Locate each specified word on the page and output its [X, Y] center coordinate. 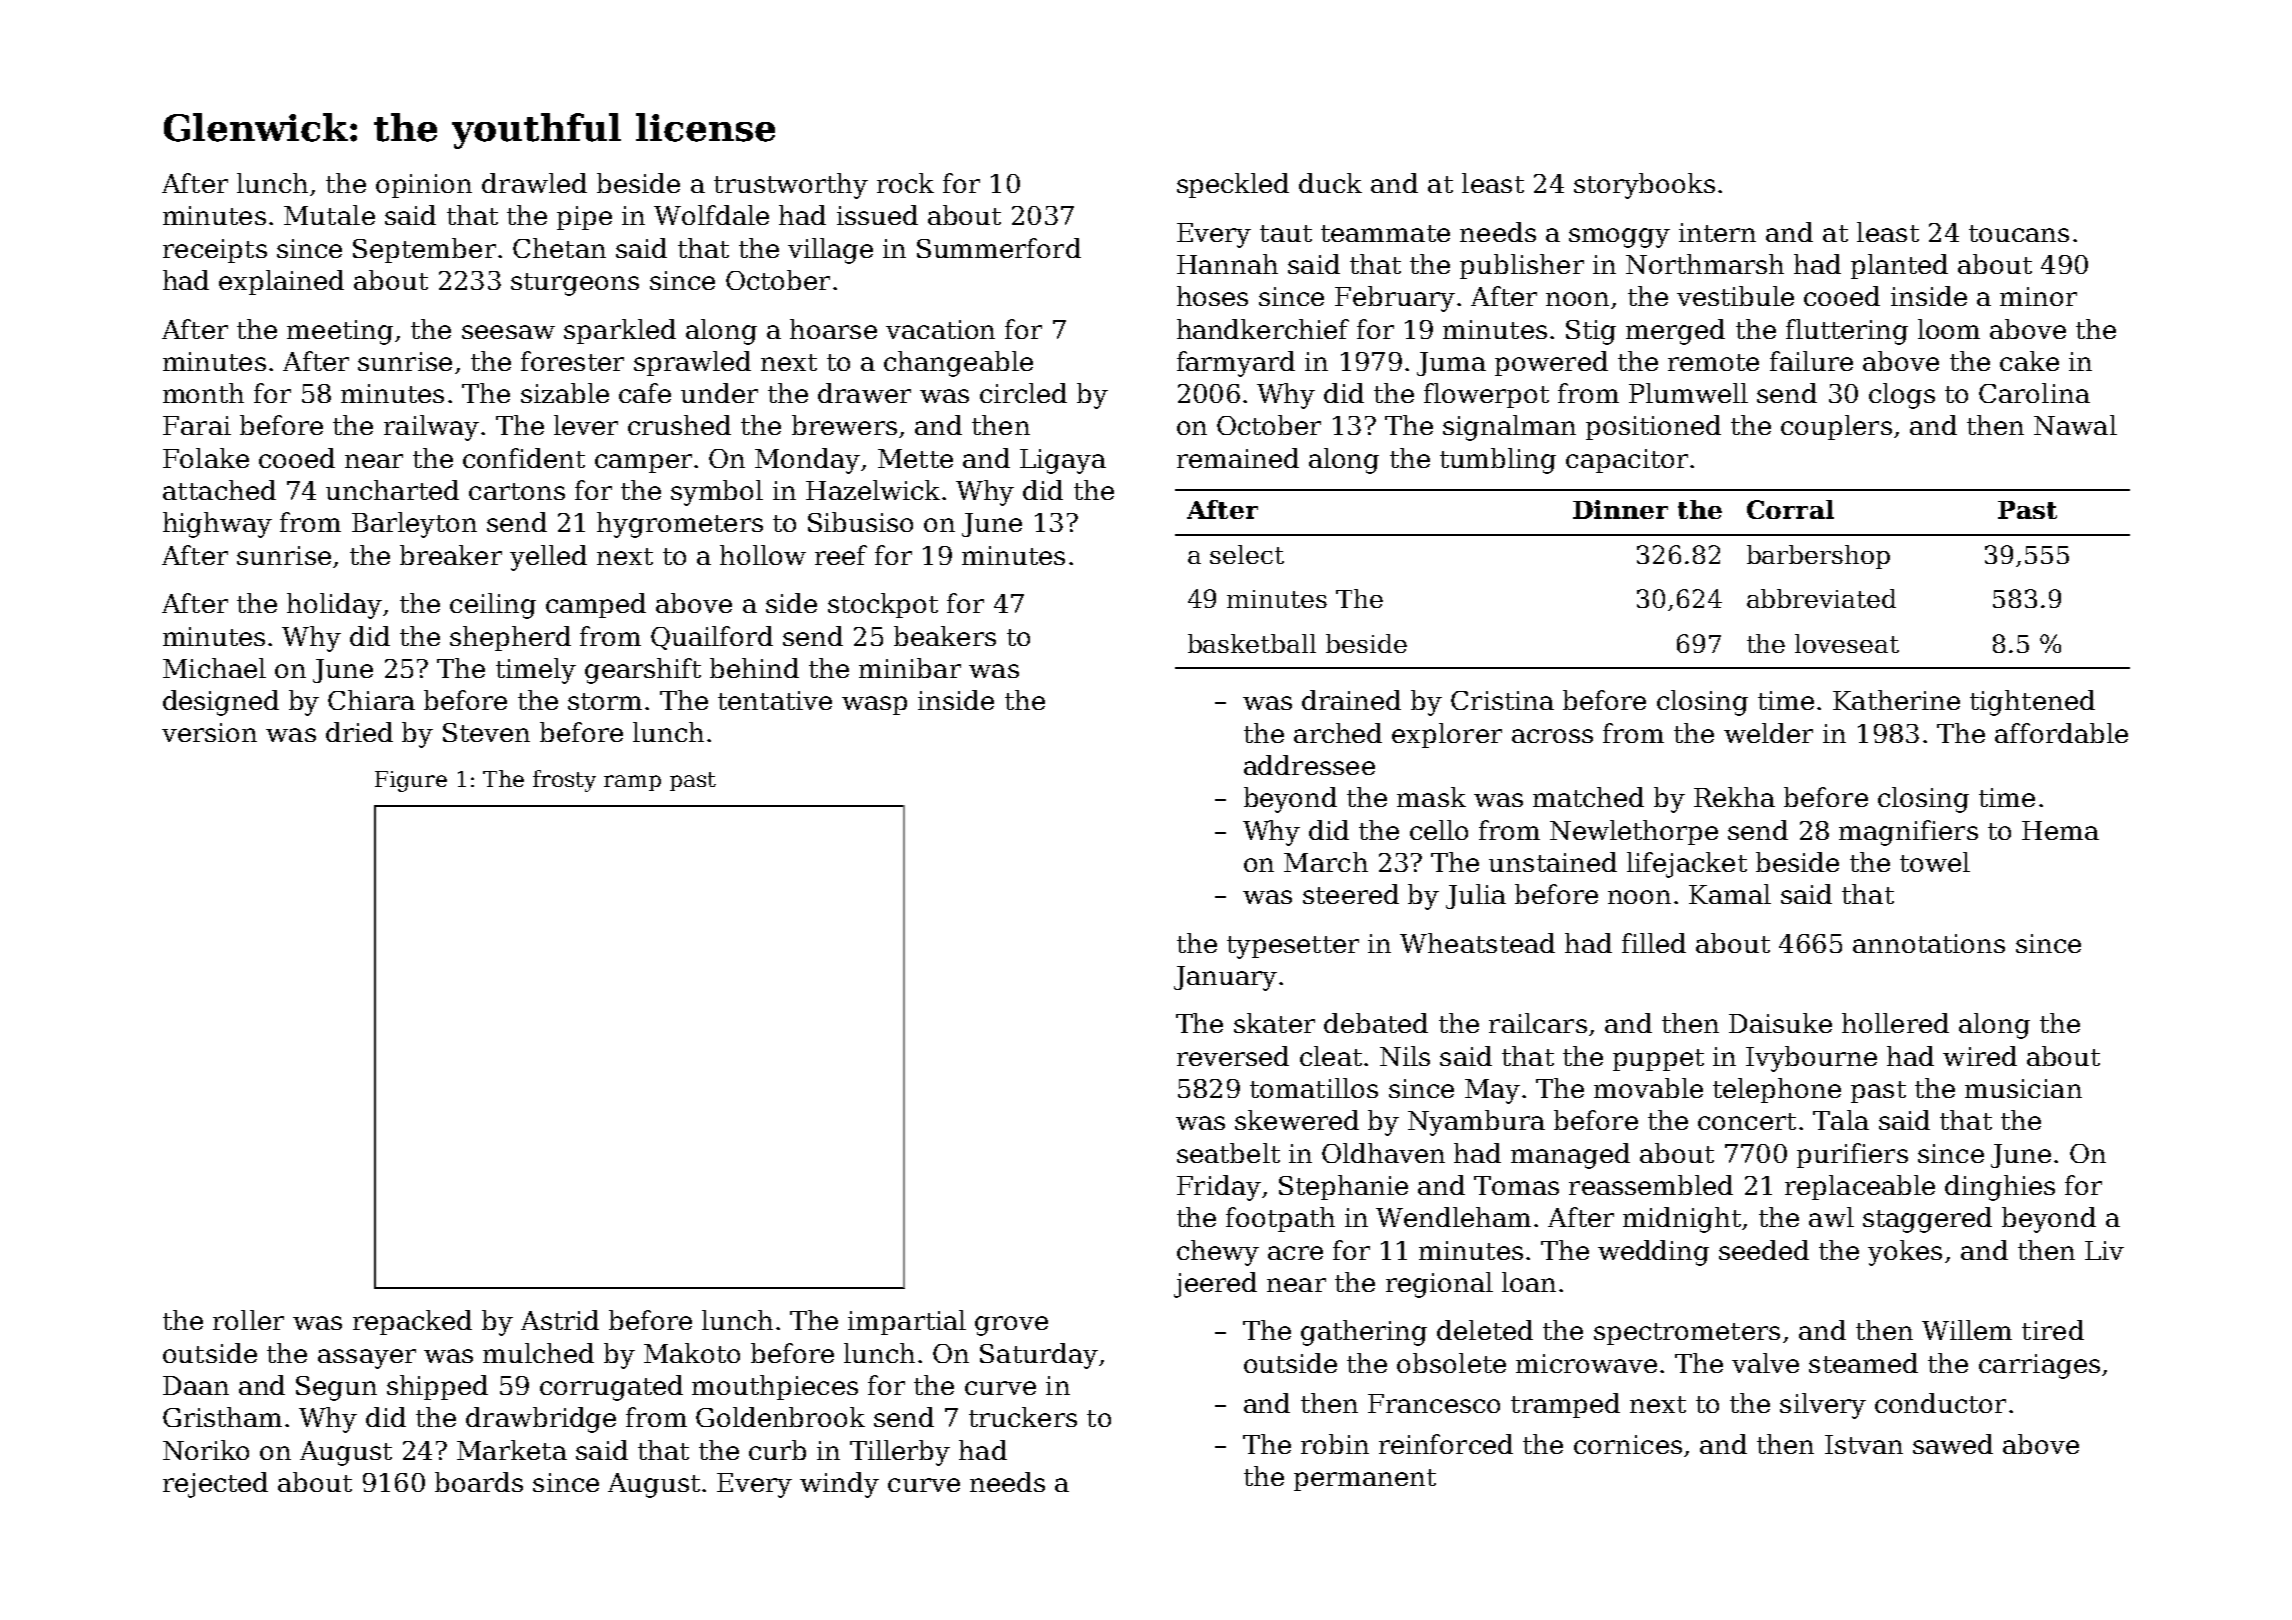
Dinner [1620, 509]
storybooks [1644, 186]
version [209, 732]
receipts [215, 251]
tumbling [1498, 461]
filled [1654, 943]
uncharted [392, 490]
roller [248, 1320]
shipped [437, 1387]
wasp [874, 705]
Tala [1841, 1120]
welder [1768, 733]
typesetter [1293, 947]
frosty [564, 781]
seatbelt [1228, 1153]
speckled [1233, 185]
